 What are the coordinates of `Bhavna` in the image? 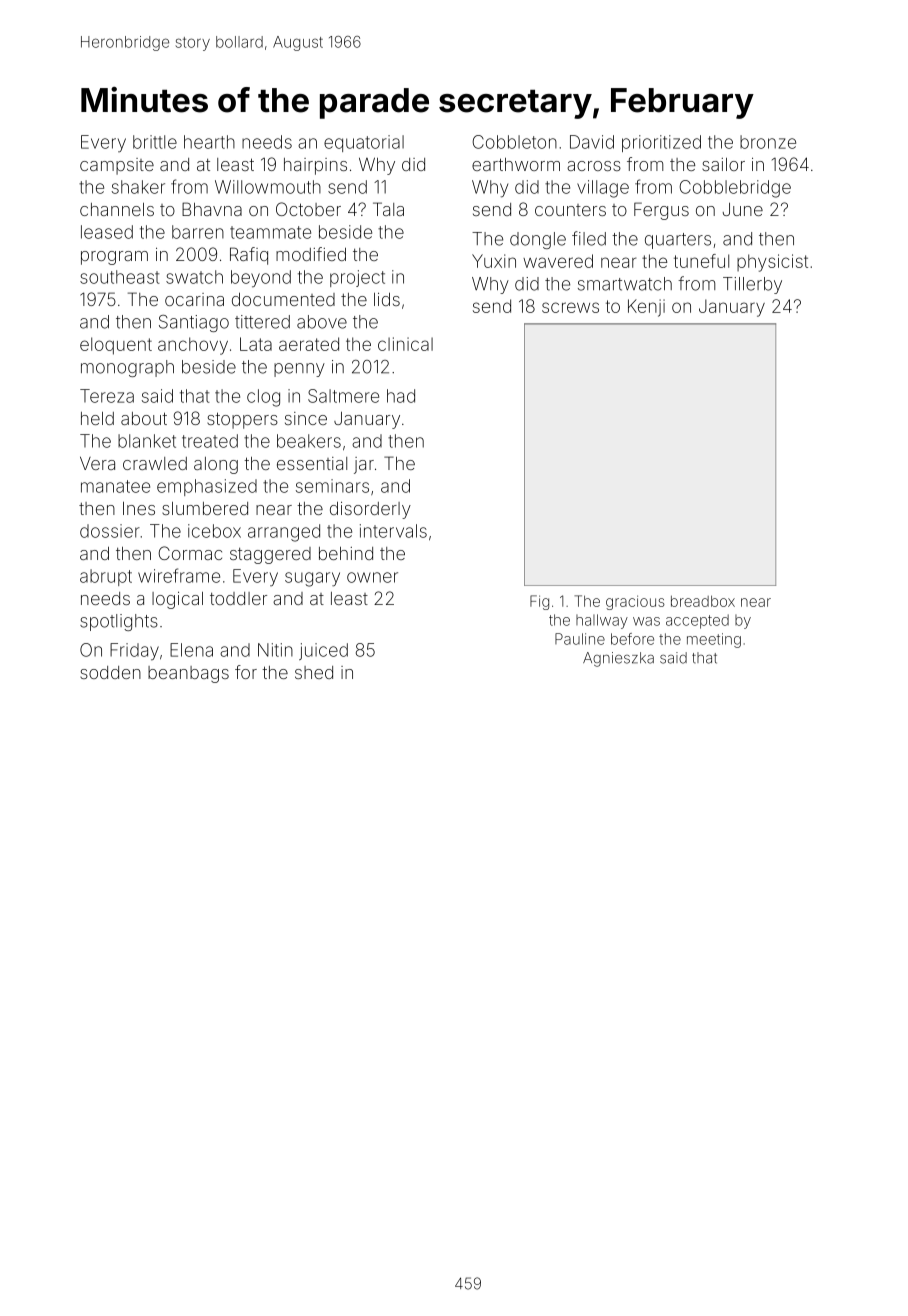 It's located at (212, 209).
